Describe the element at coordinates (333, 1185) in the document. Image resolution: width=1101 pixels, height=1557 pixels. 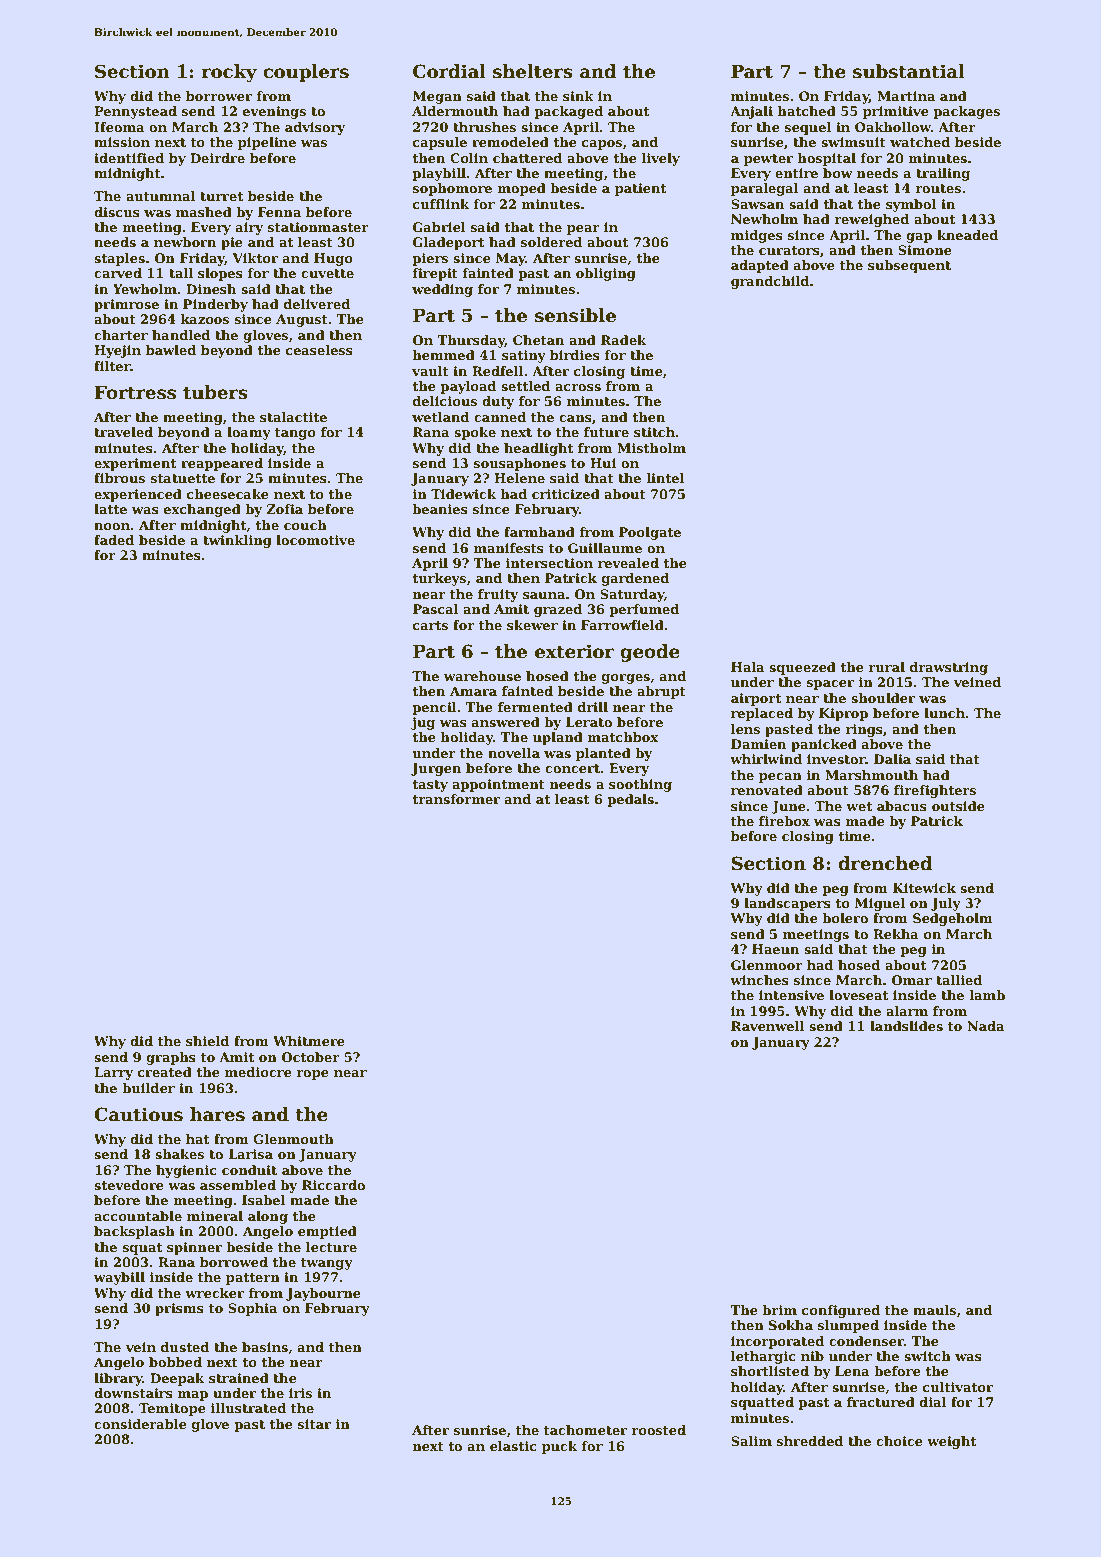
I see `Riccardo` at that location.
